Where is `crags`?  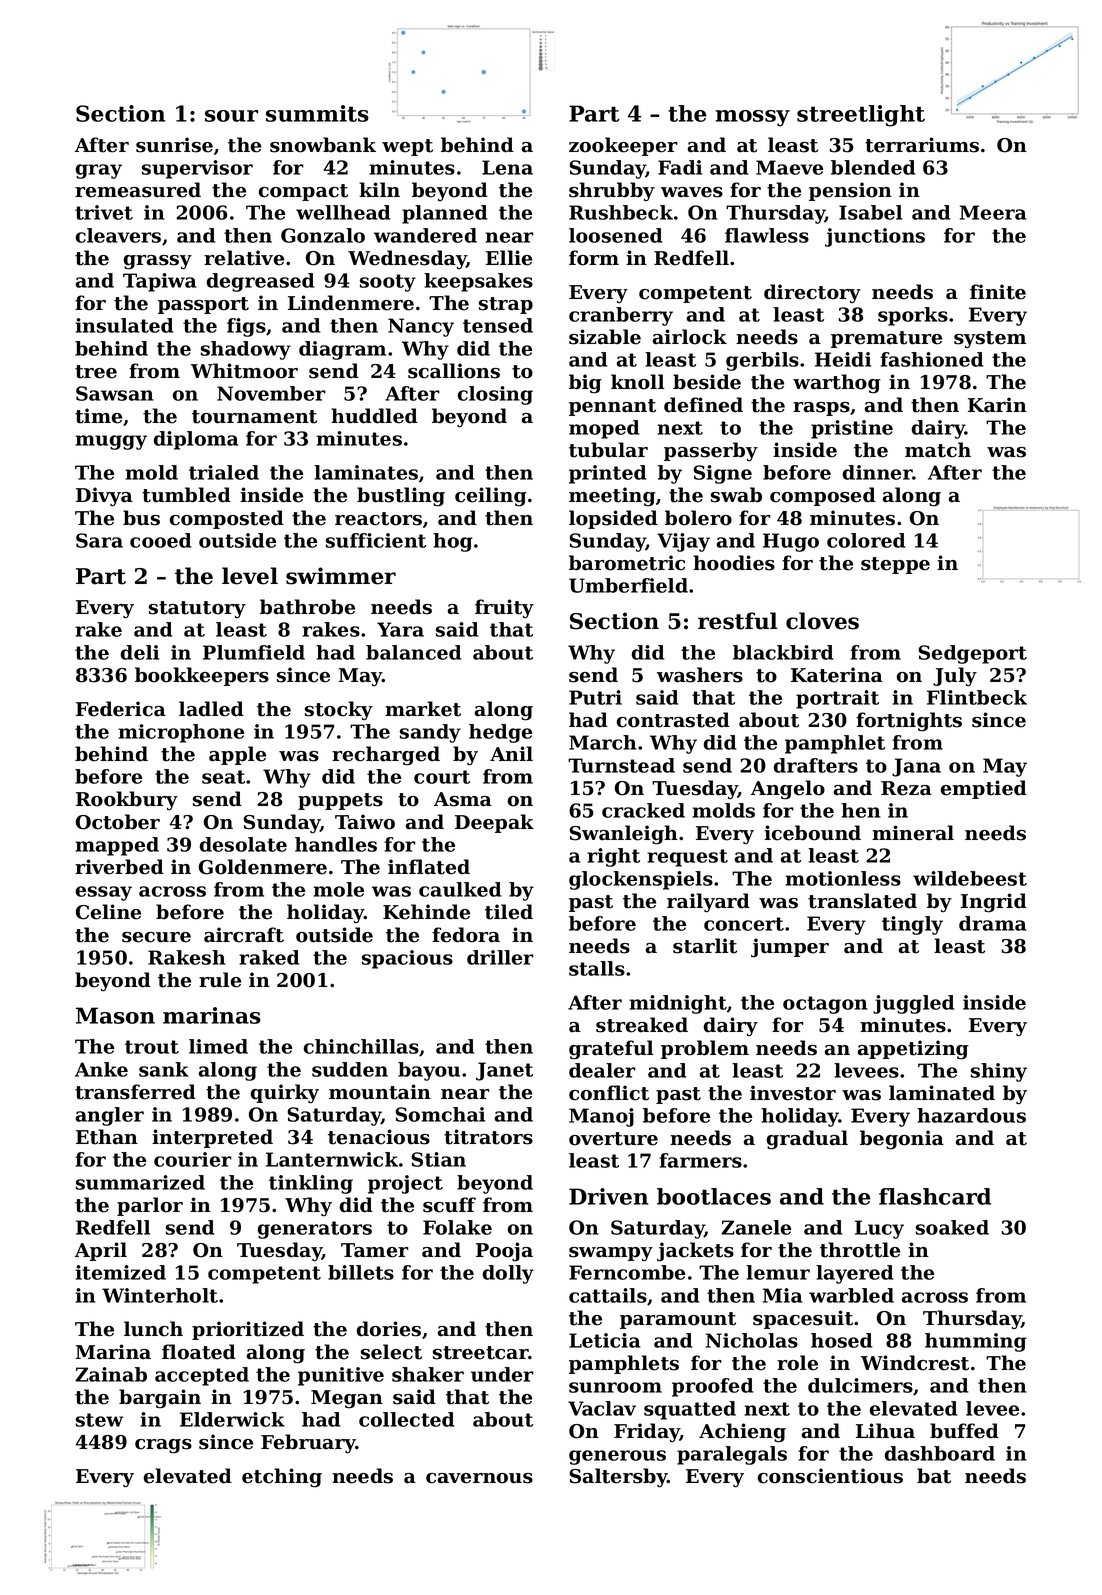
crags is located at coordinates (163, 1446).
